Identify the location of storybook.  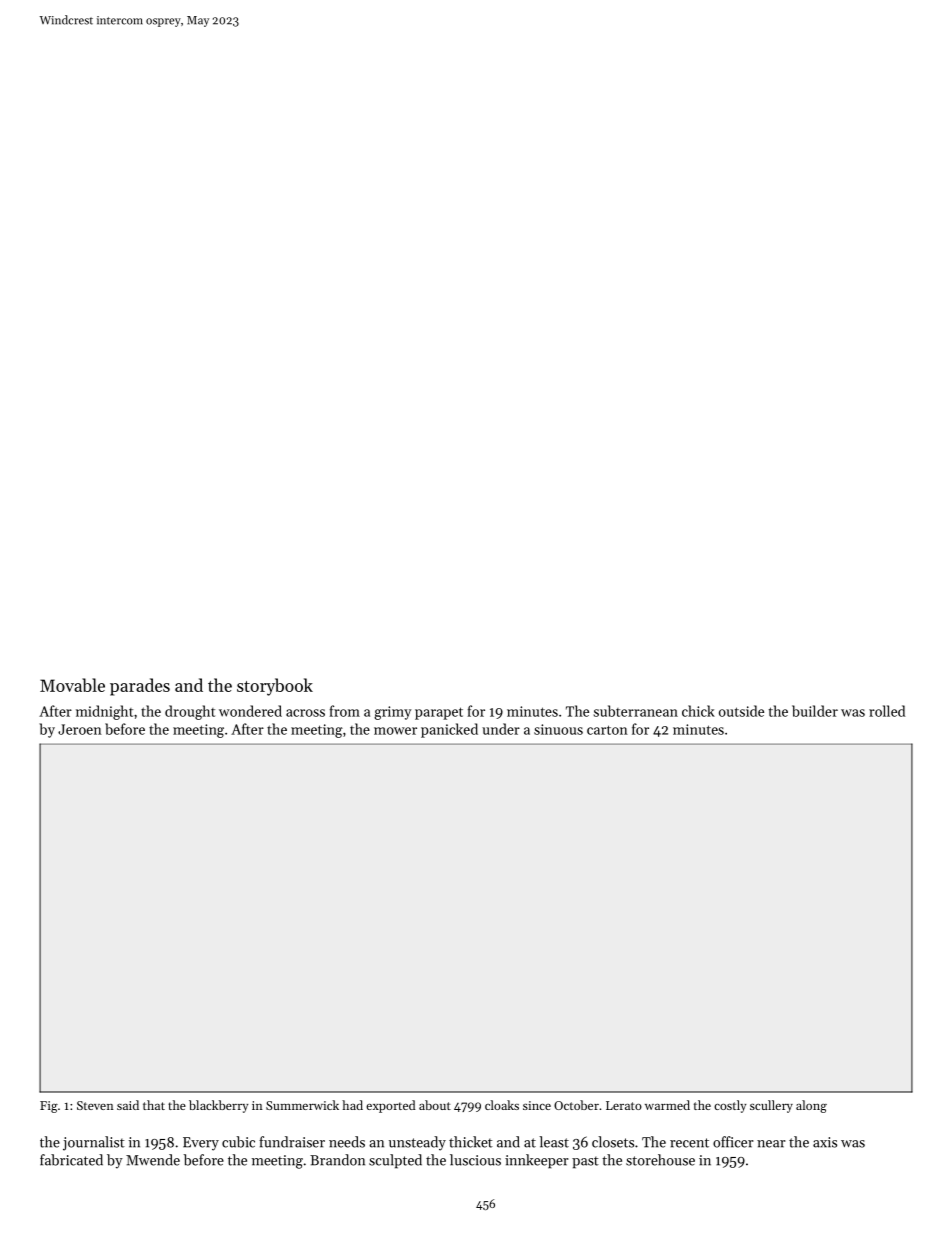
(275, 687).
